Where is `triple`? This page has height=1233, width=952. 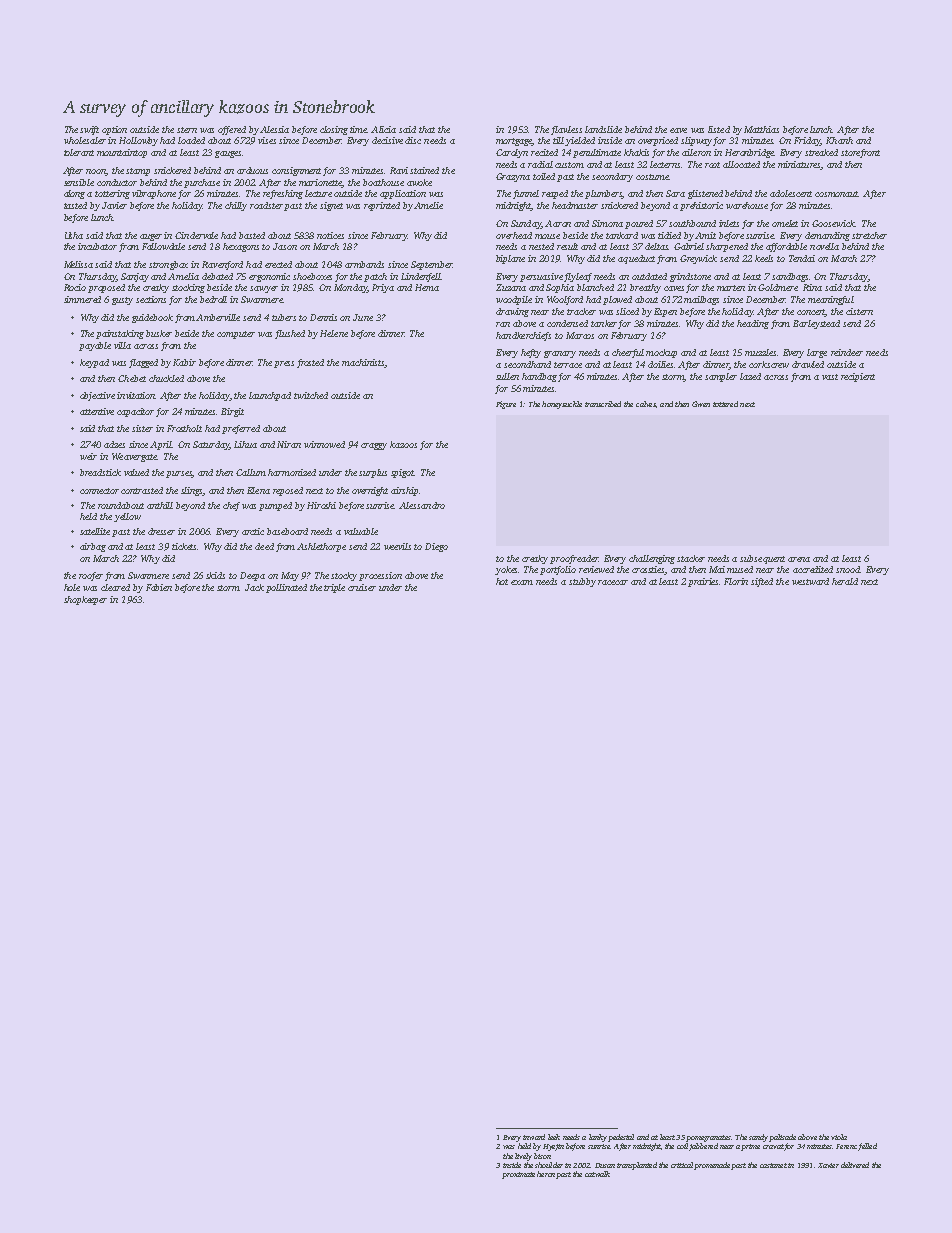 triple is located at coordinates (334, 588).
